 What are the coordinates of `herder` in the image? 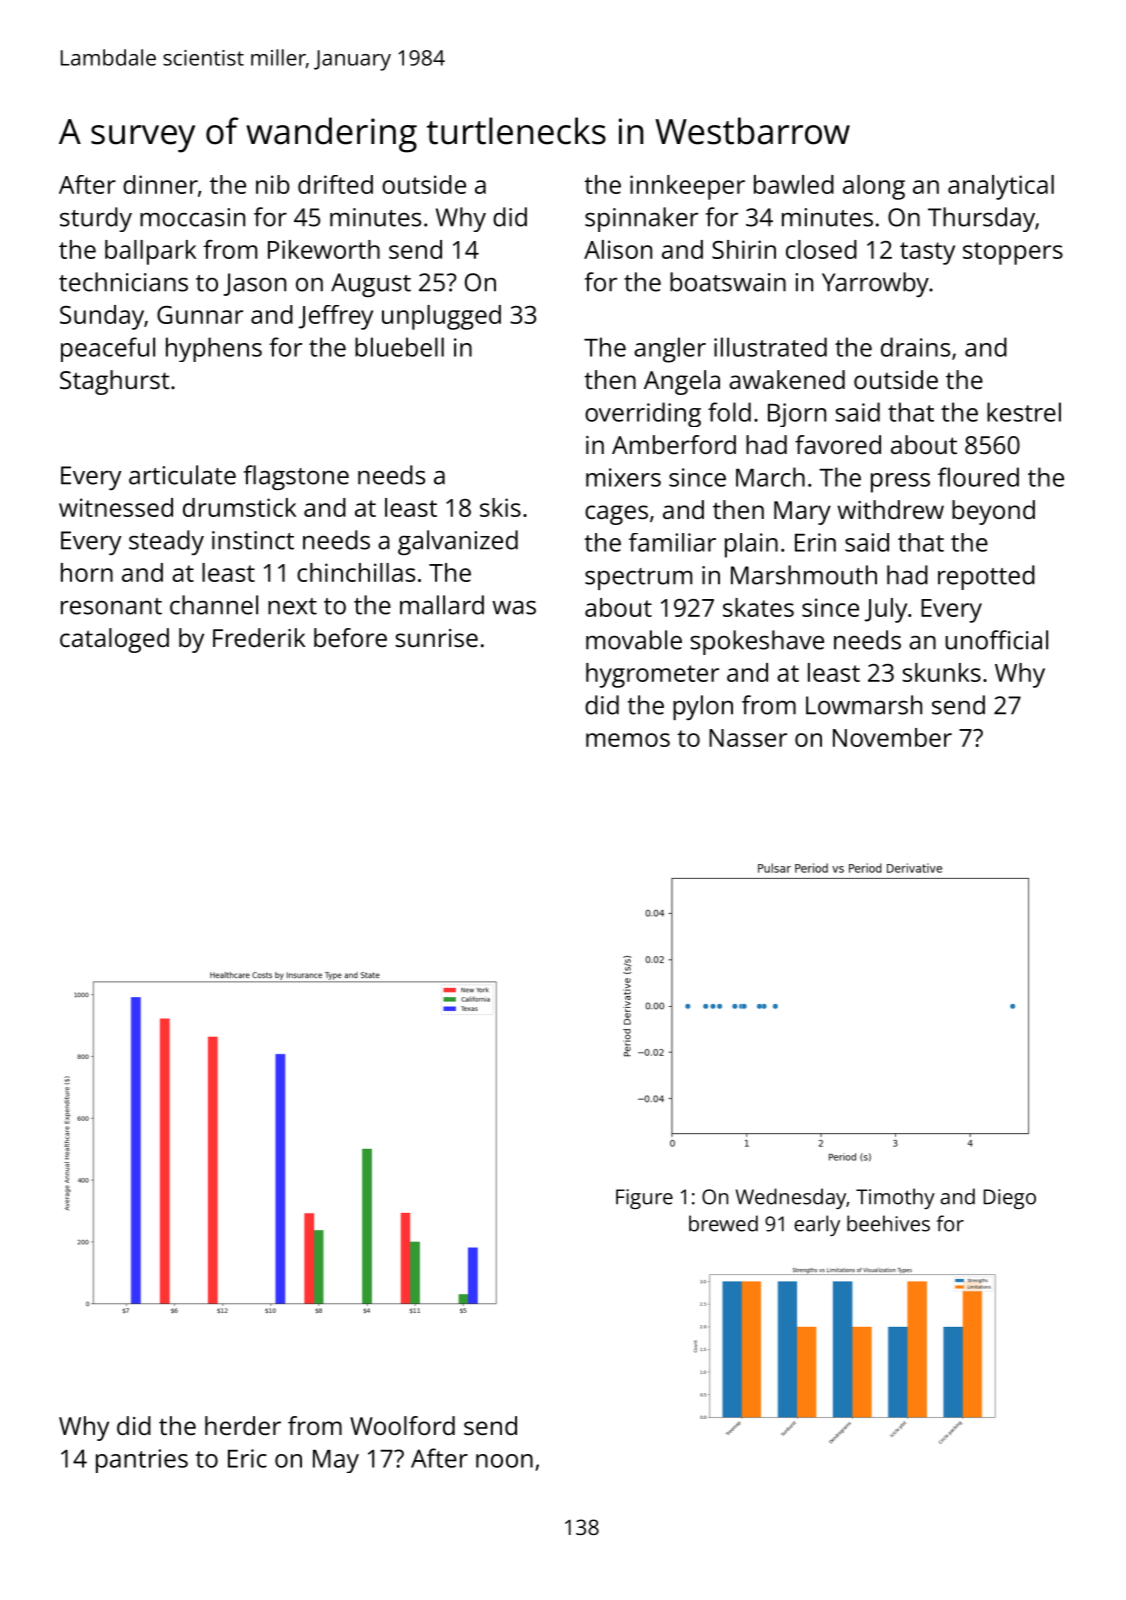 It's located at (243, 1425).
